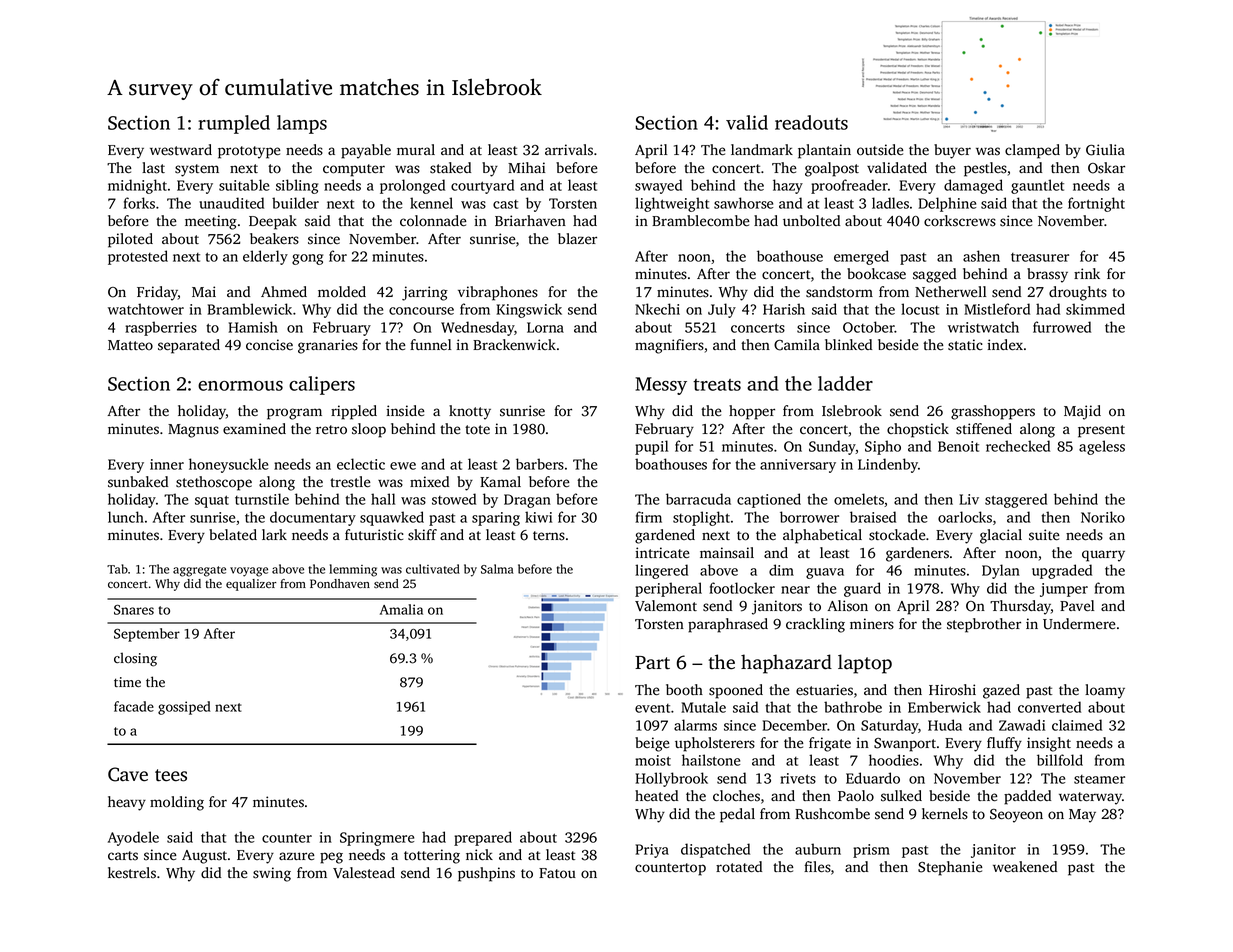 This image has height=952, width=1233. I want to click on lamps, so click(302, 124).
